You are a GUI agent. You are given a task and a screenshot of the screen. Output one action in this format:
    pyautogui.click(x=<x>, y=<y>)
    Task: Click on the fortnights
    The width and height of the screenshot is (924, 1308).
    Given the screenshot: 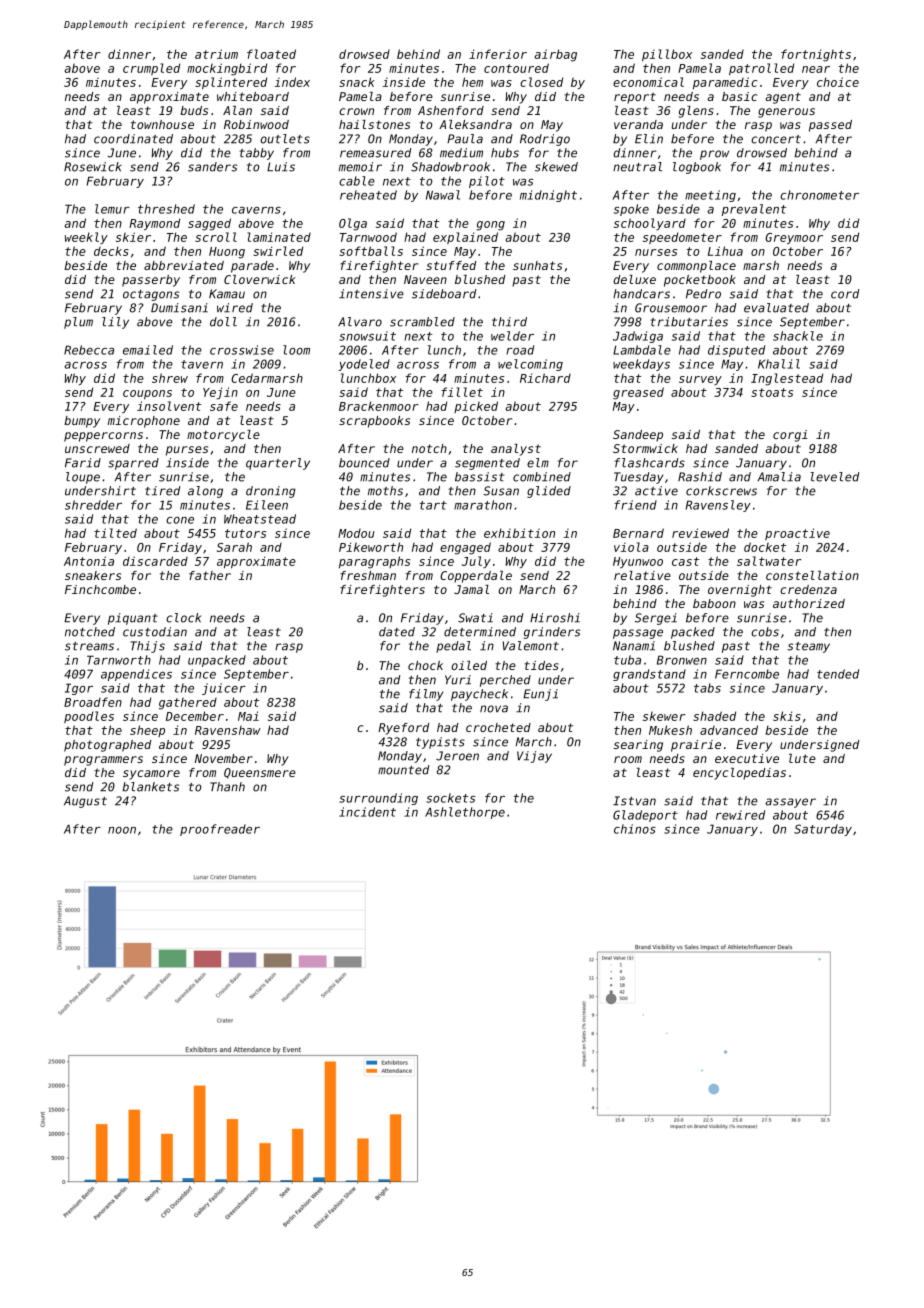 What is the action you would take?
    pyautogui.click(x=816, y=55)
